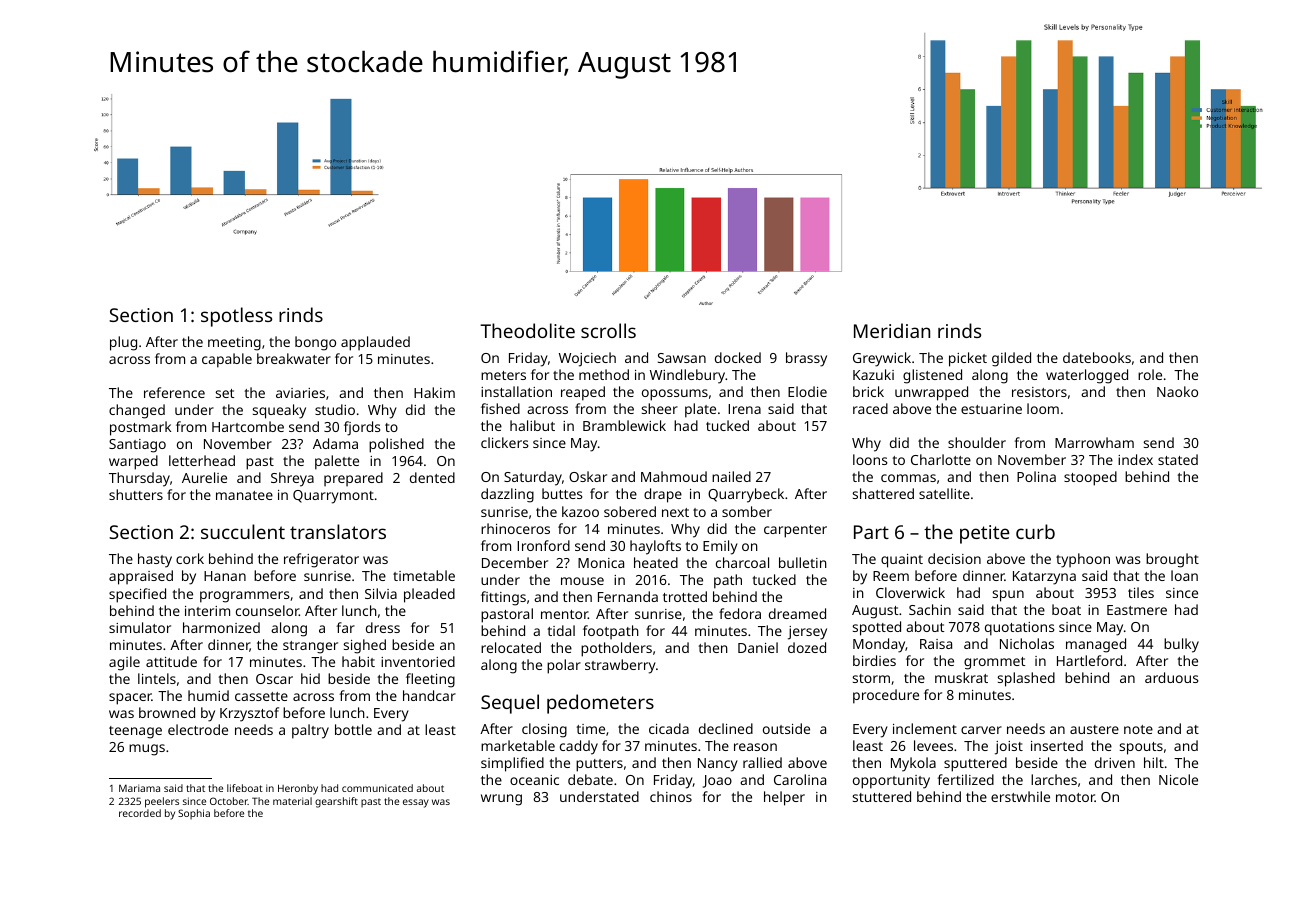 The height and width of the page is (924, 1308). Describe the element at coordinates (561, 630) in the page. I see `tidal` at that location.
